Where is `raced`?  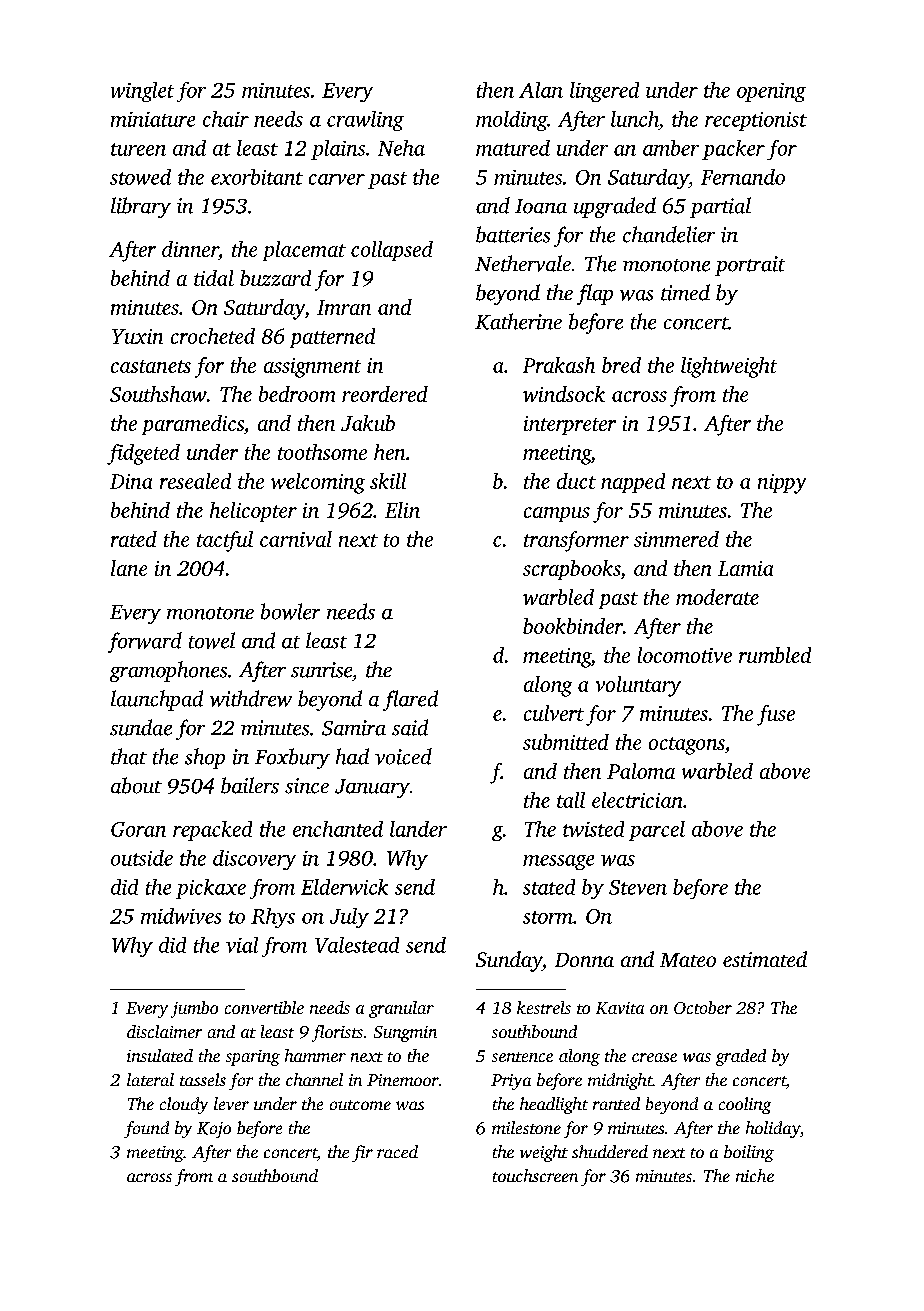
raced is located at coordinates (397, 1151).
